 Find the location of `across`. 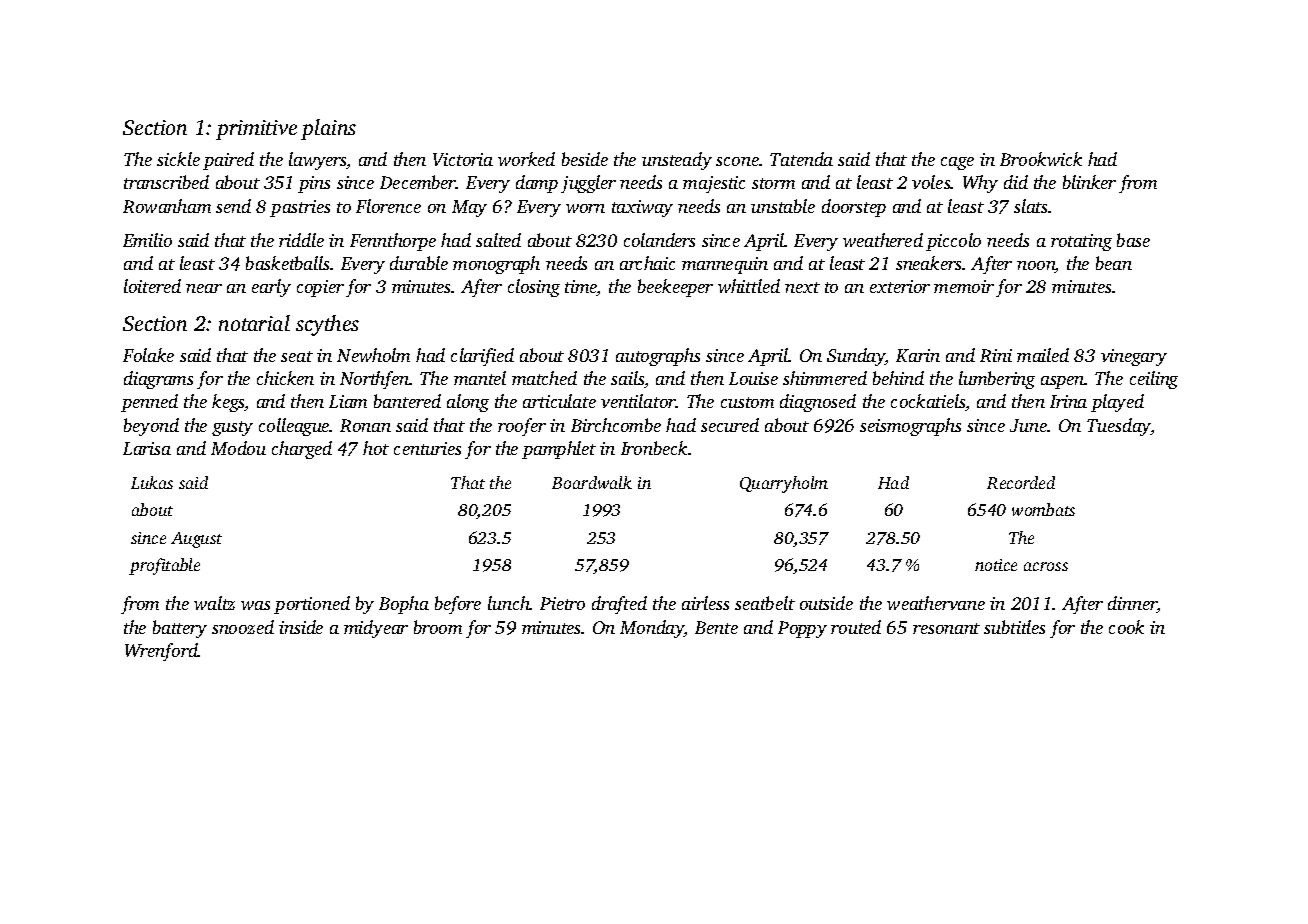

across is located at coordinates (1046, 566).
